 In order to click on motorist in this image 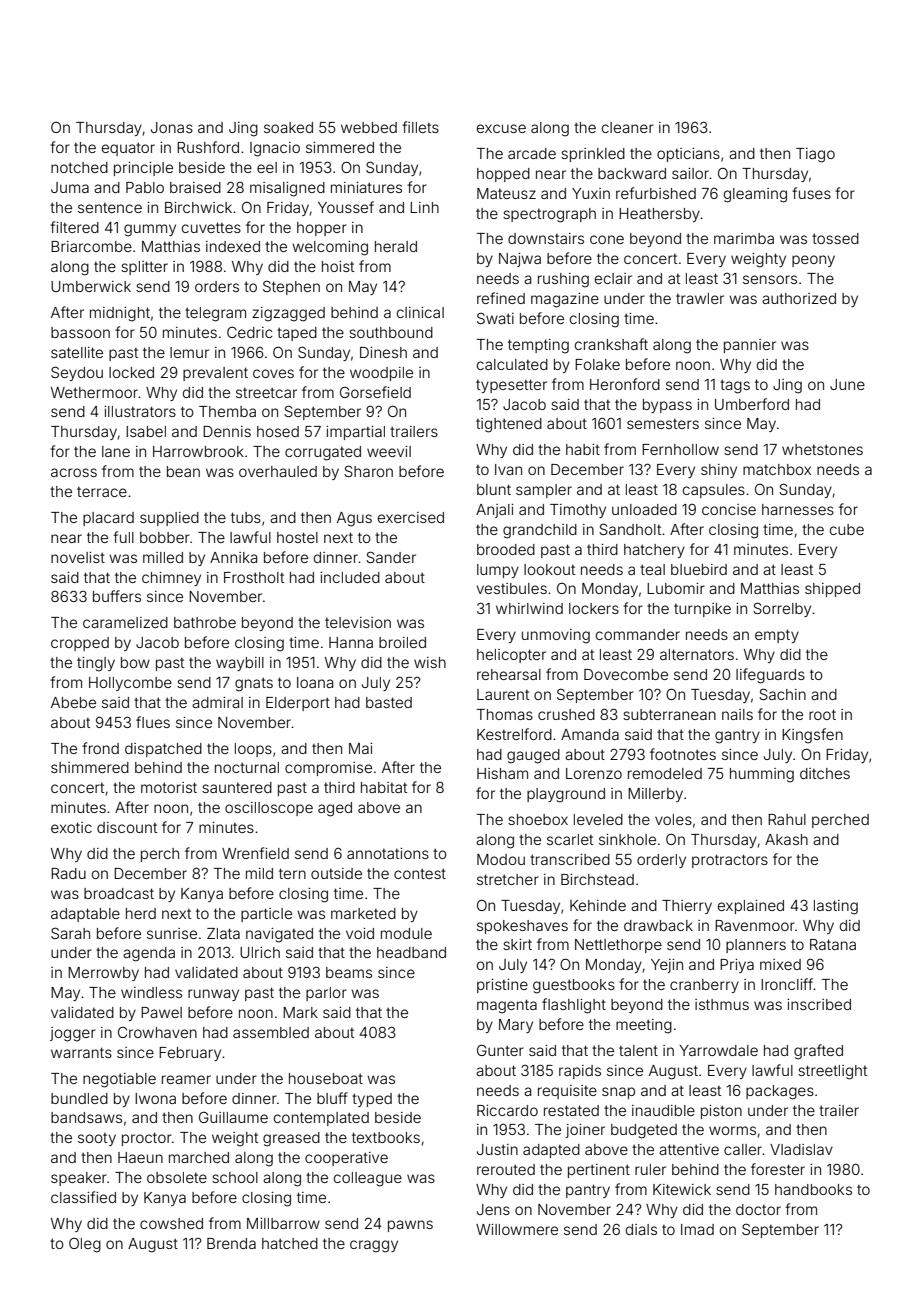, I will do `click(169, 787)`.
